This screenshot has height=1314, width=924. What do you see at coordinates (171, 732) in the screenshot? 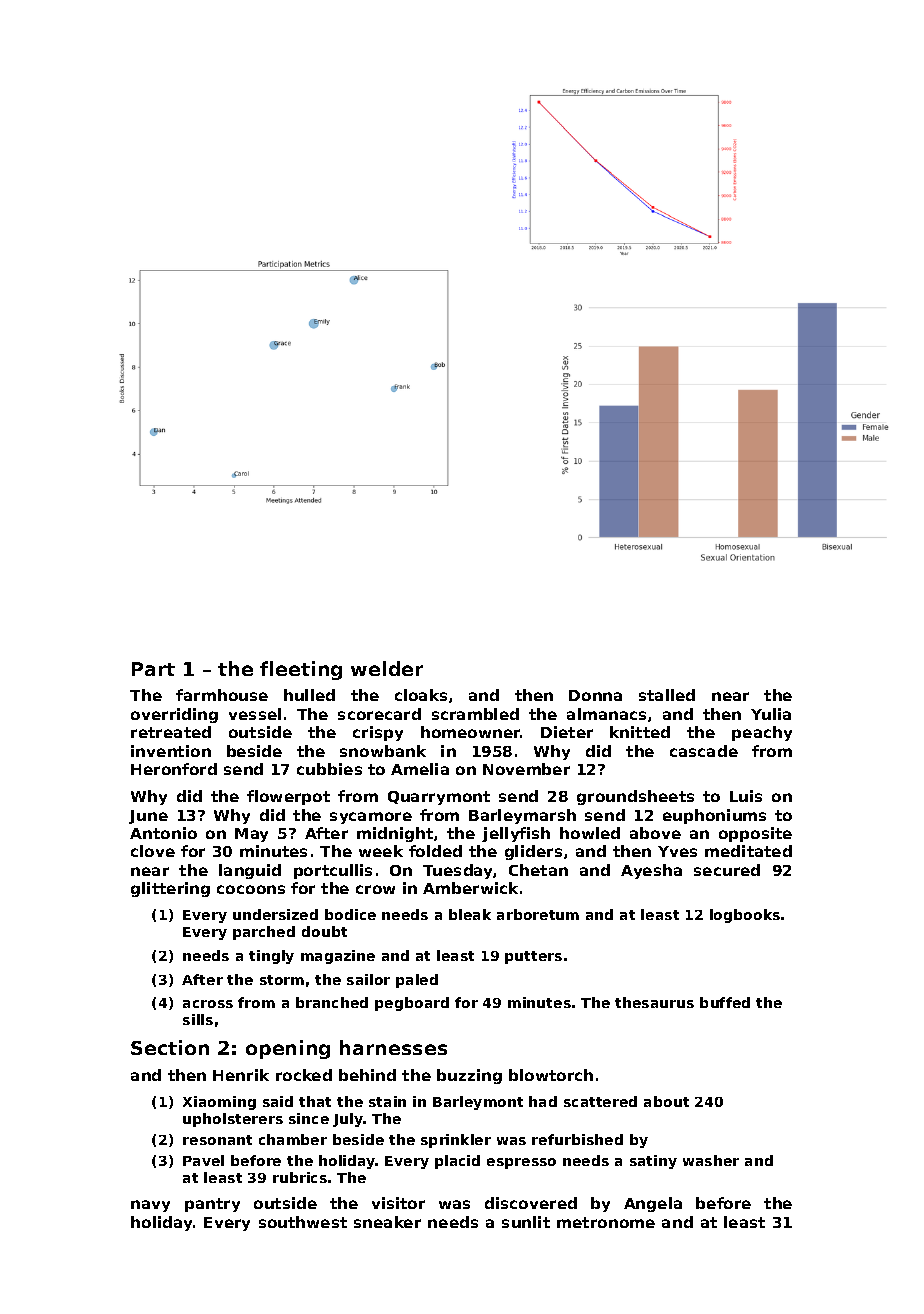
I see `retreated` at bounding box center [171, 732].
